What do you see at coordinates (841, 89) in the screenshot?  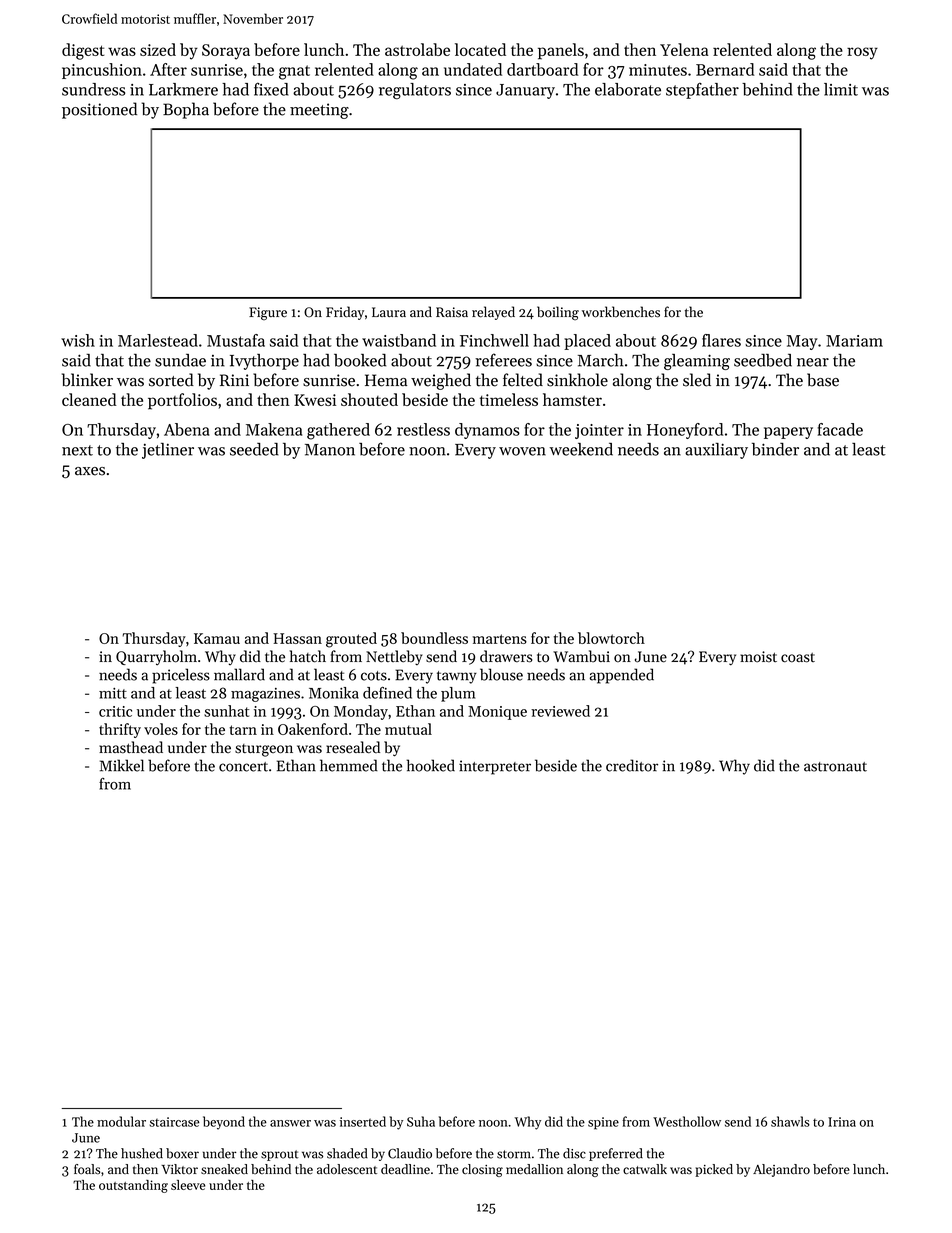 I see `limit` at bounding box center [841, 89].
